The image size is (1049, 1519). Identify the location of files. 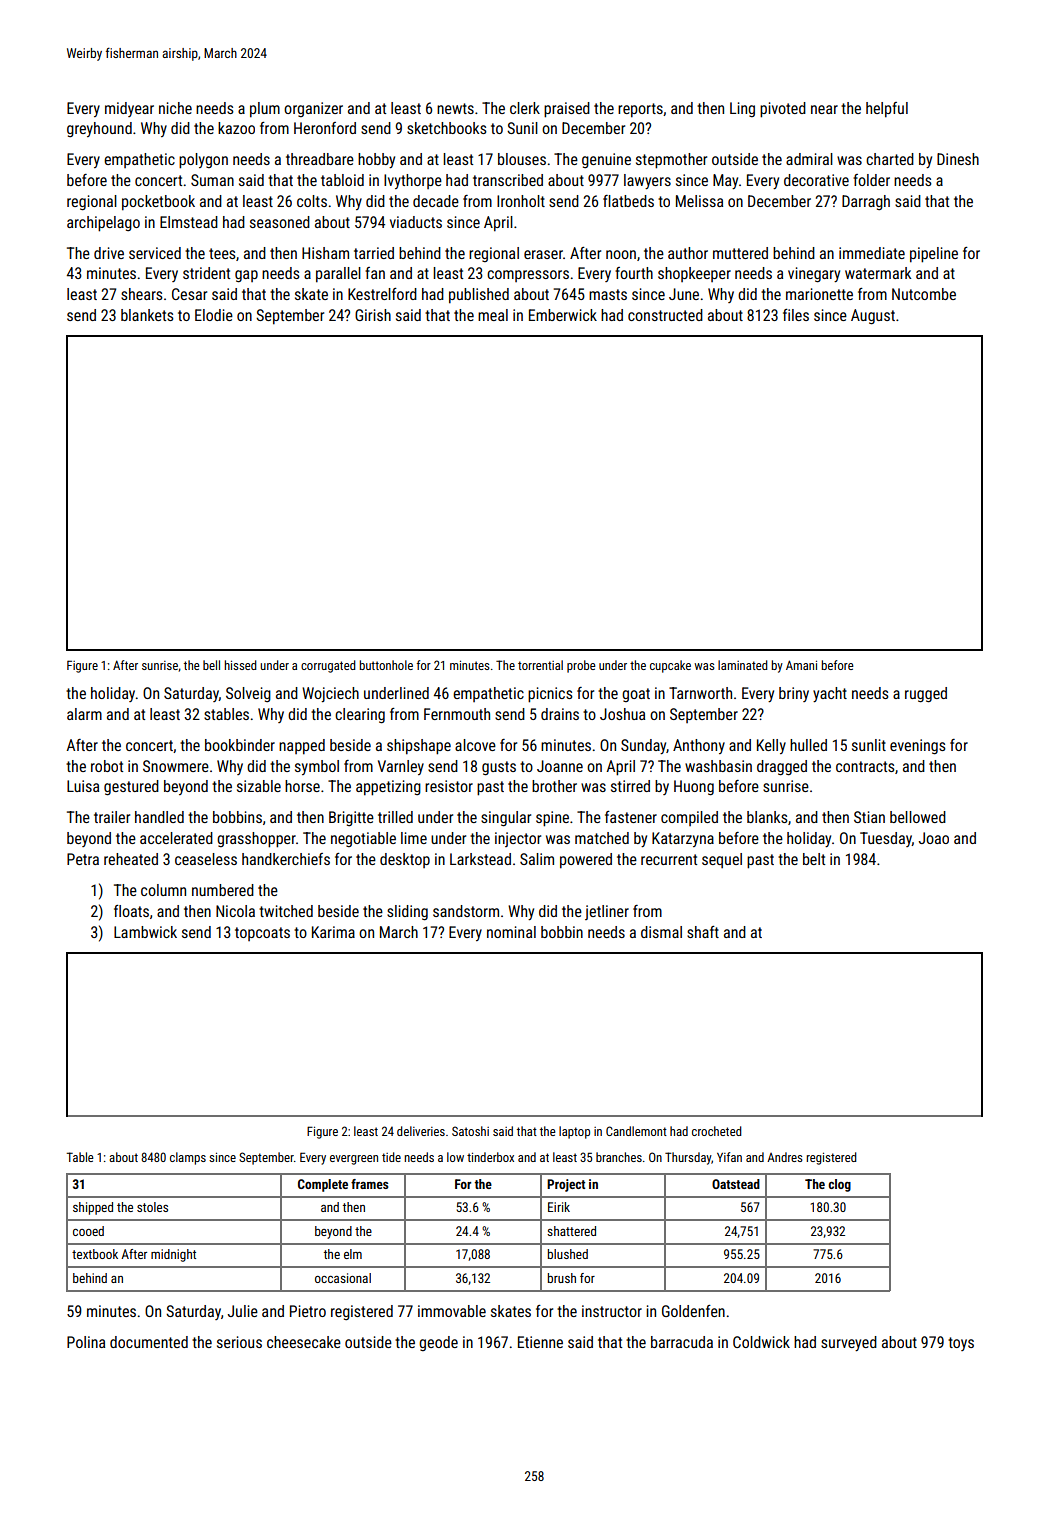
(796, 315).
